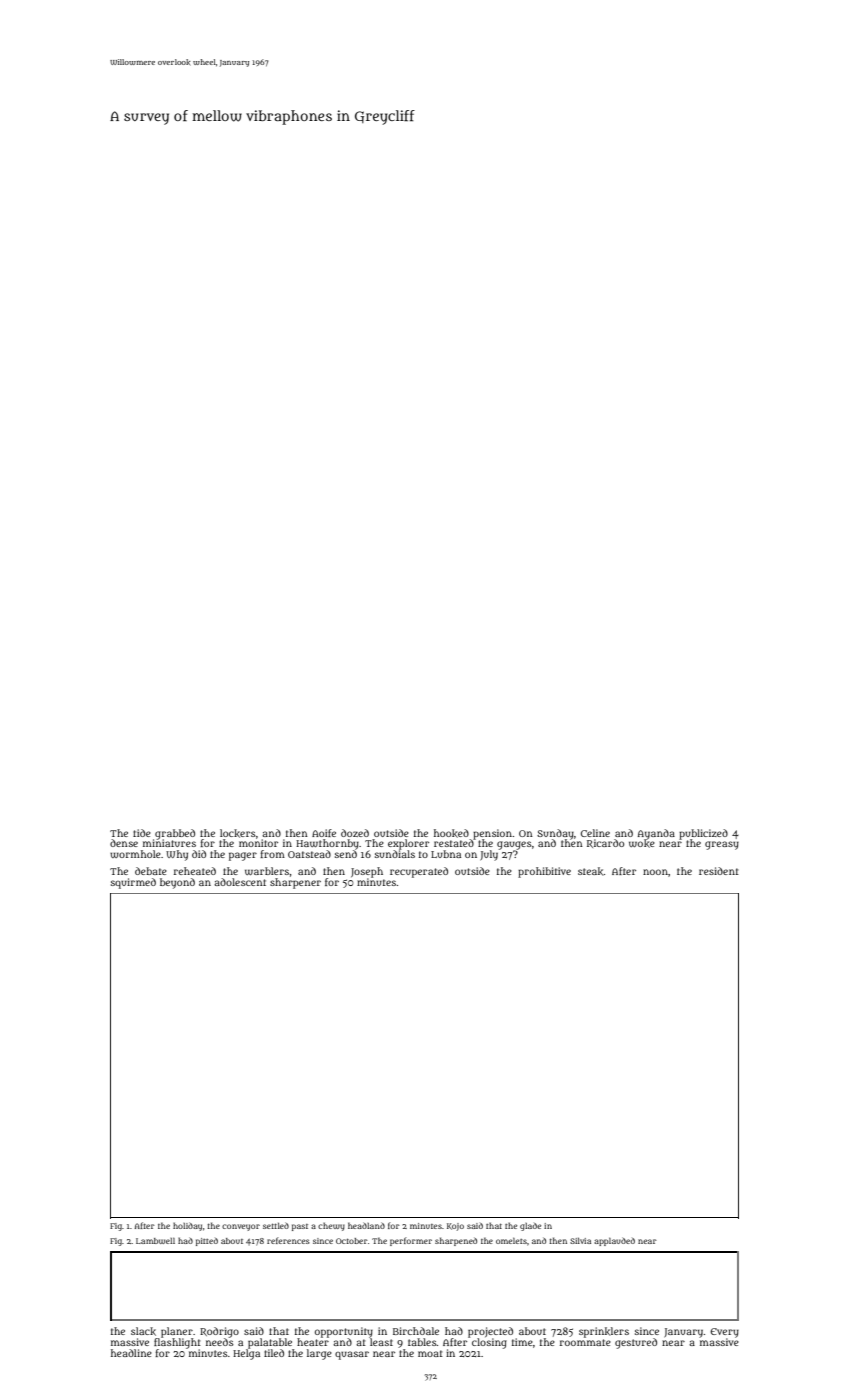 This document has width=849, height=1400. I want to click on July, so click(489, 855).
